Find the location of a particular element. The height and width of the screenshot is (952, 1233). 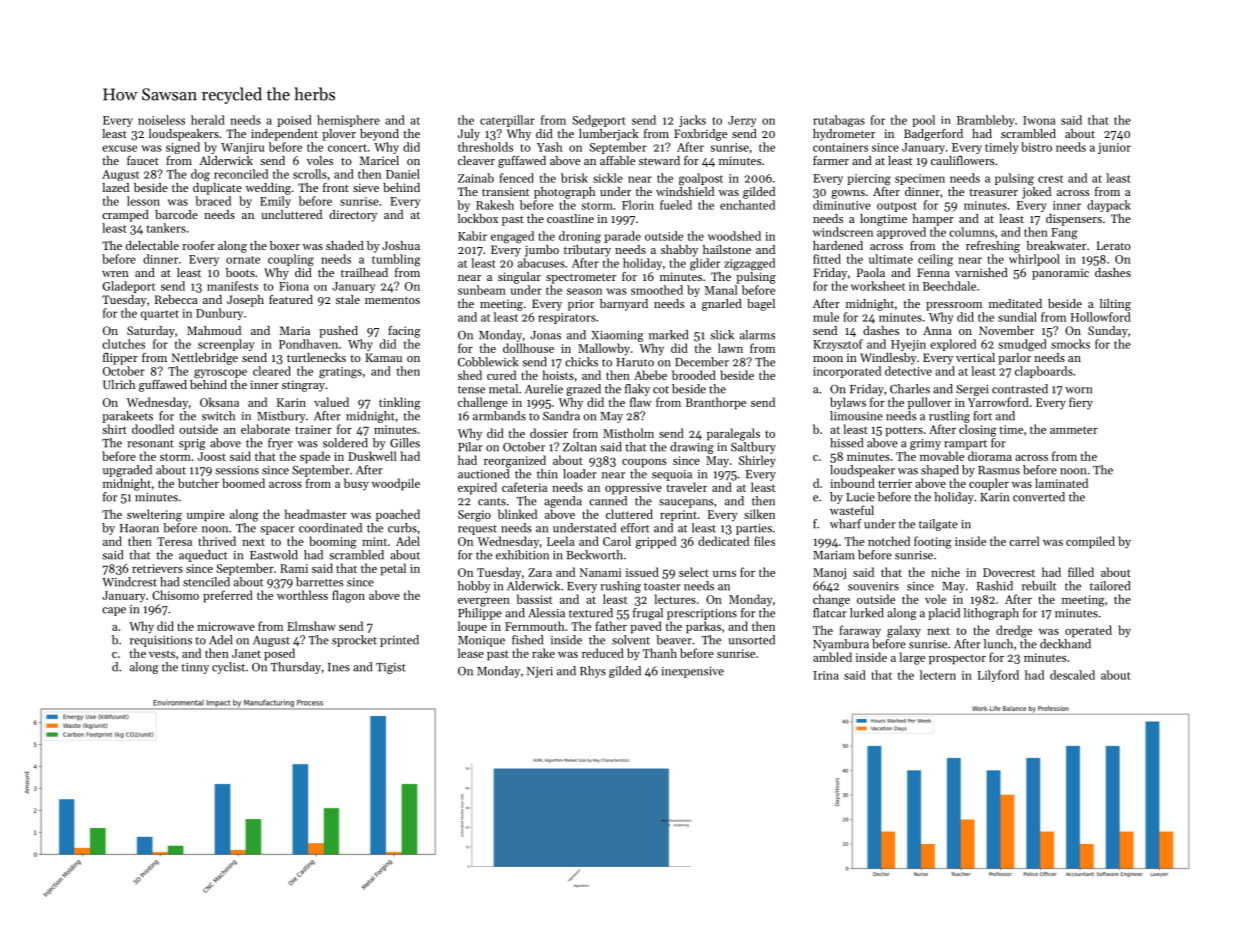

headmaster is located at coordinates (316, 514).
